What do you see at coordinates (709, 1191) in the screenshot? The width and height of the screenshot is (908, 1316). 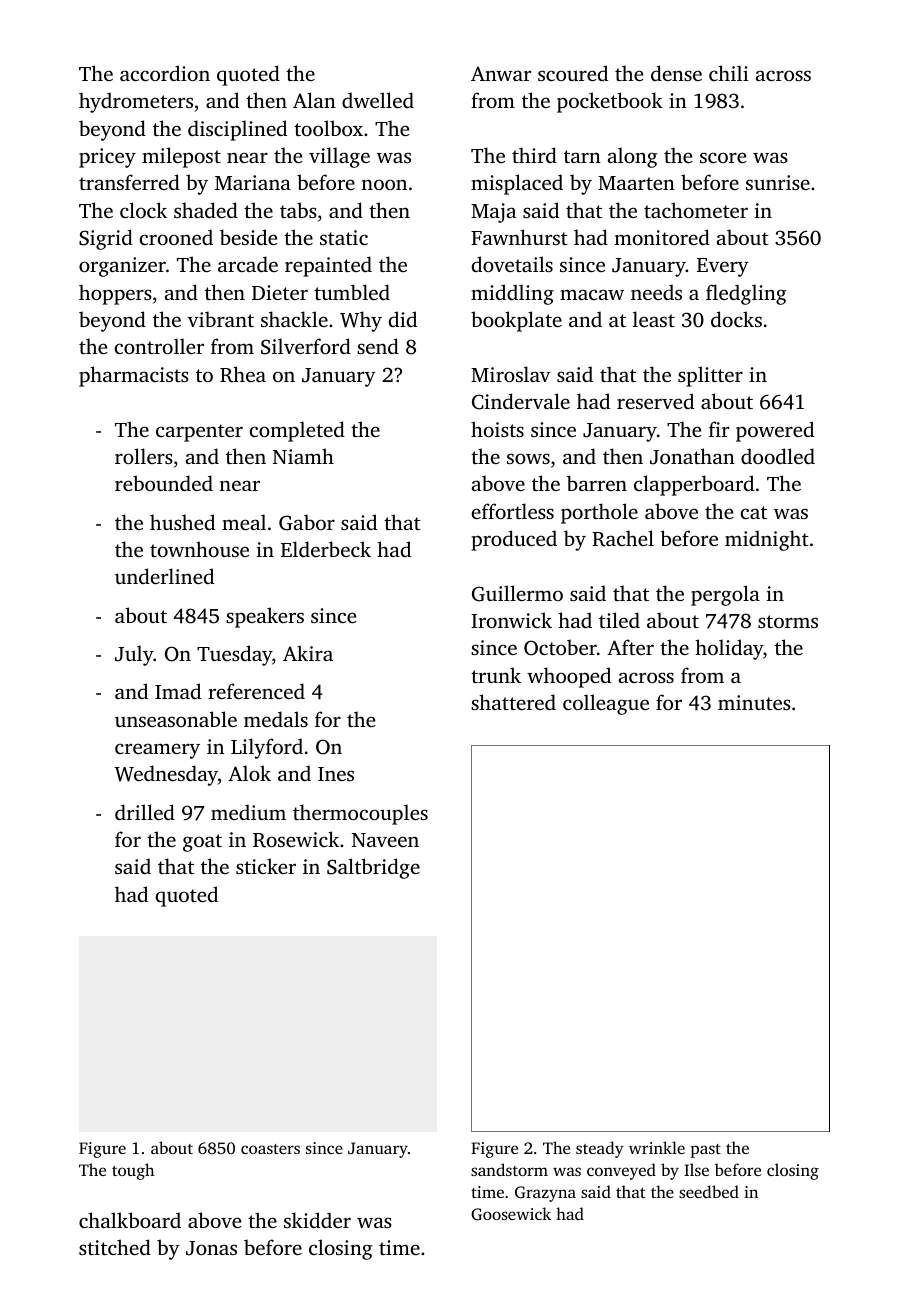 I see `seedbed` at bounding box center [709, 1191].
